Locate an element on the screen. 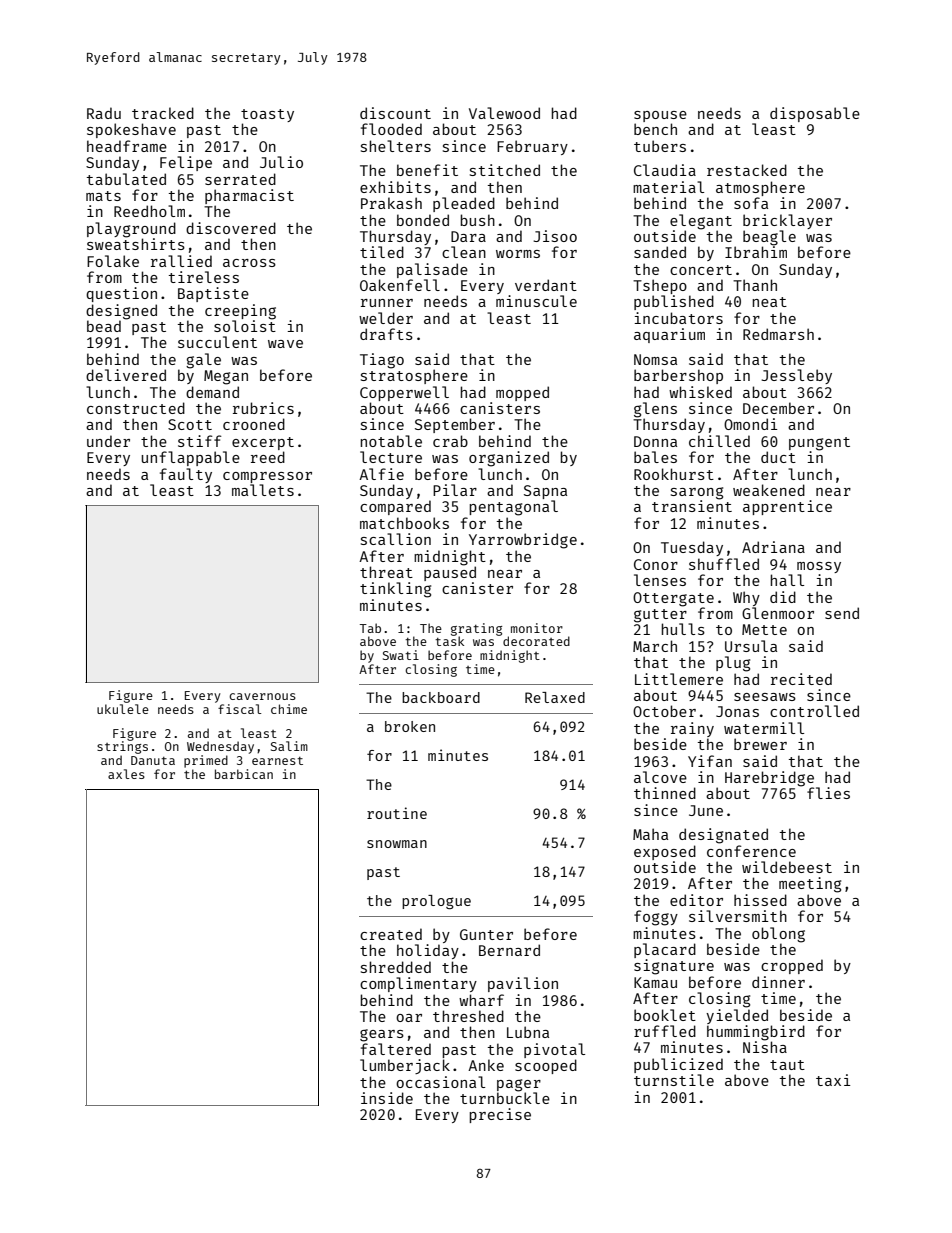  precise is located at coordinates (500, 1115).
